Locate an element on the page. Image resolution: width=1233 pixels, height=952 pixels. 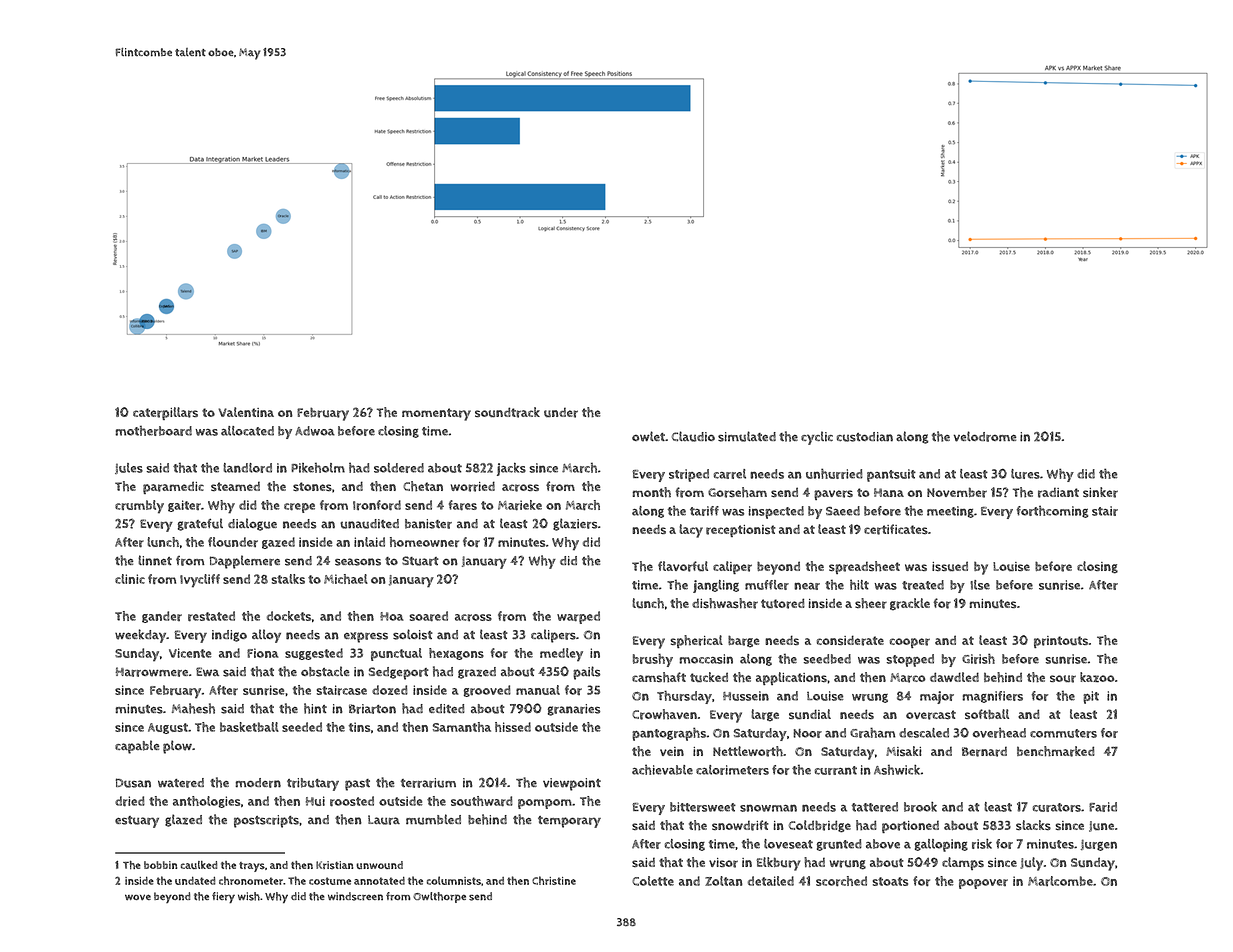
carrel is located at coordinates (730, 474).
